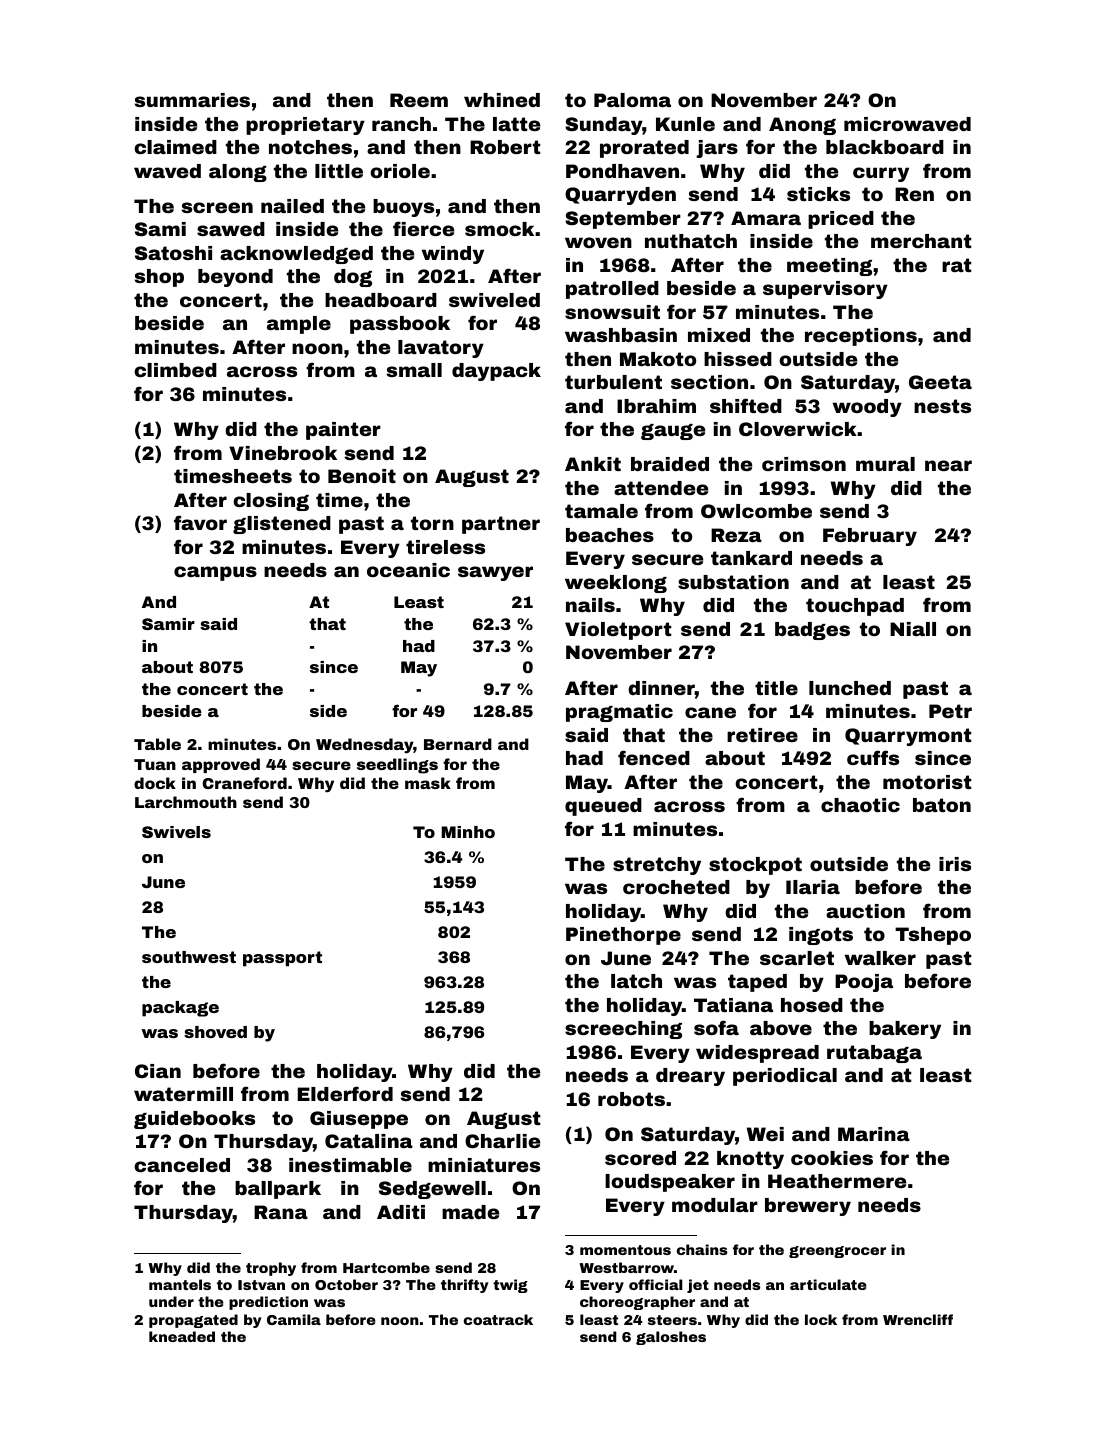  I want to click on Anong, so click(802, 126).
